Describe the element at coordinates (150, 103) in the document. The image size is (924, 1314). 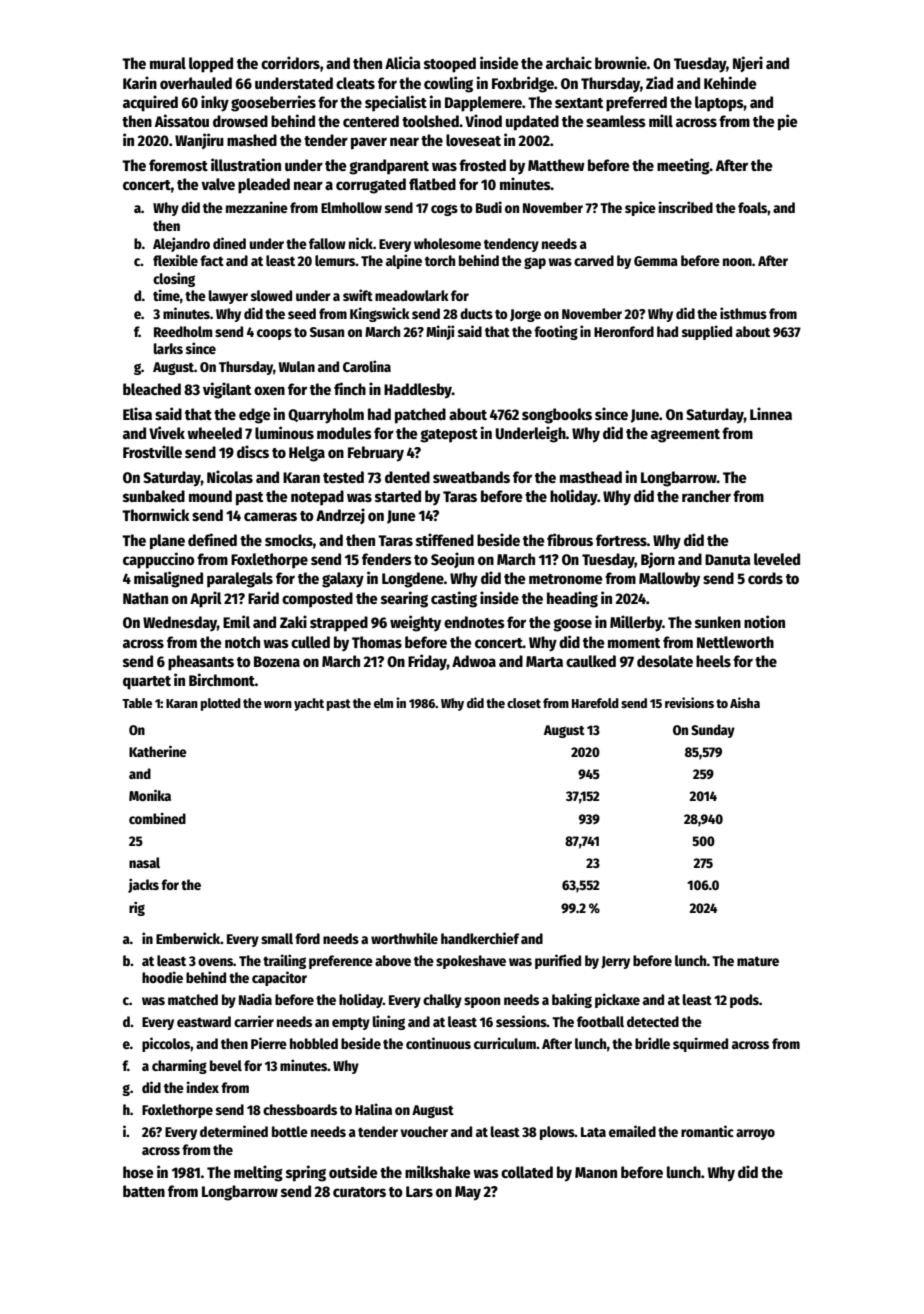
I see `acquired` at that location.
